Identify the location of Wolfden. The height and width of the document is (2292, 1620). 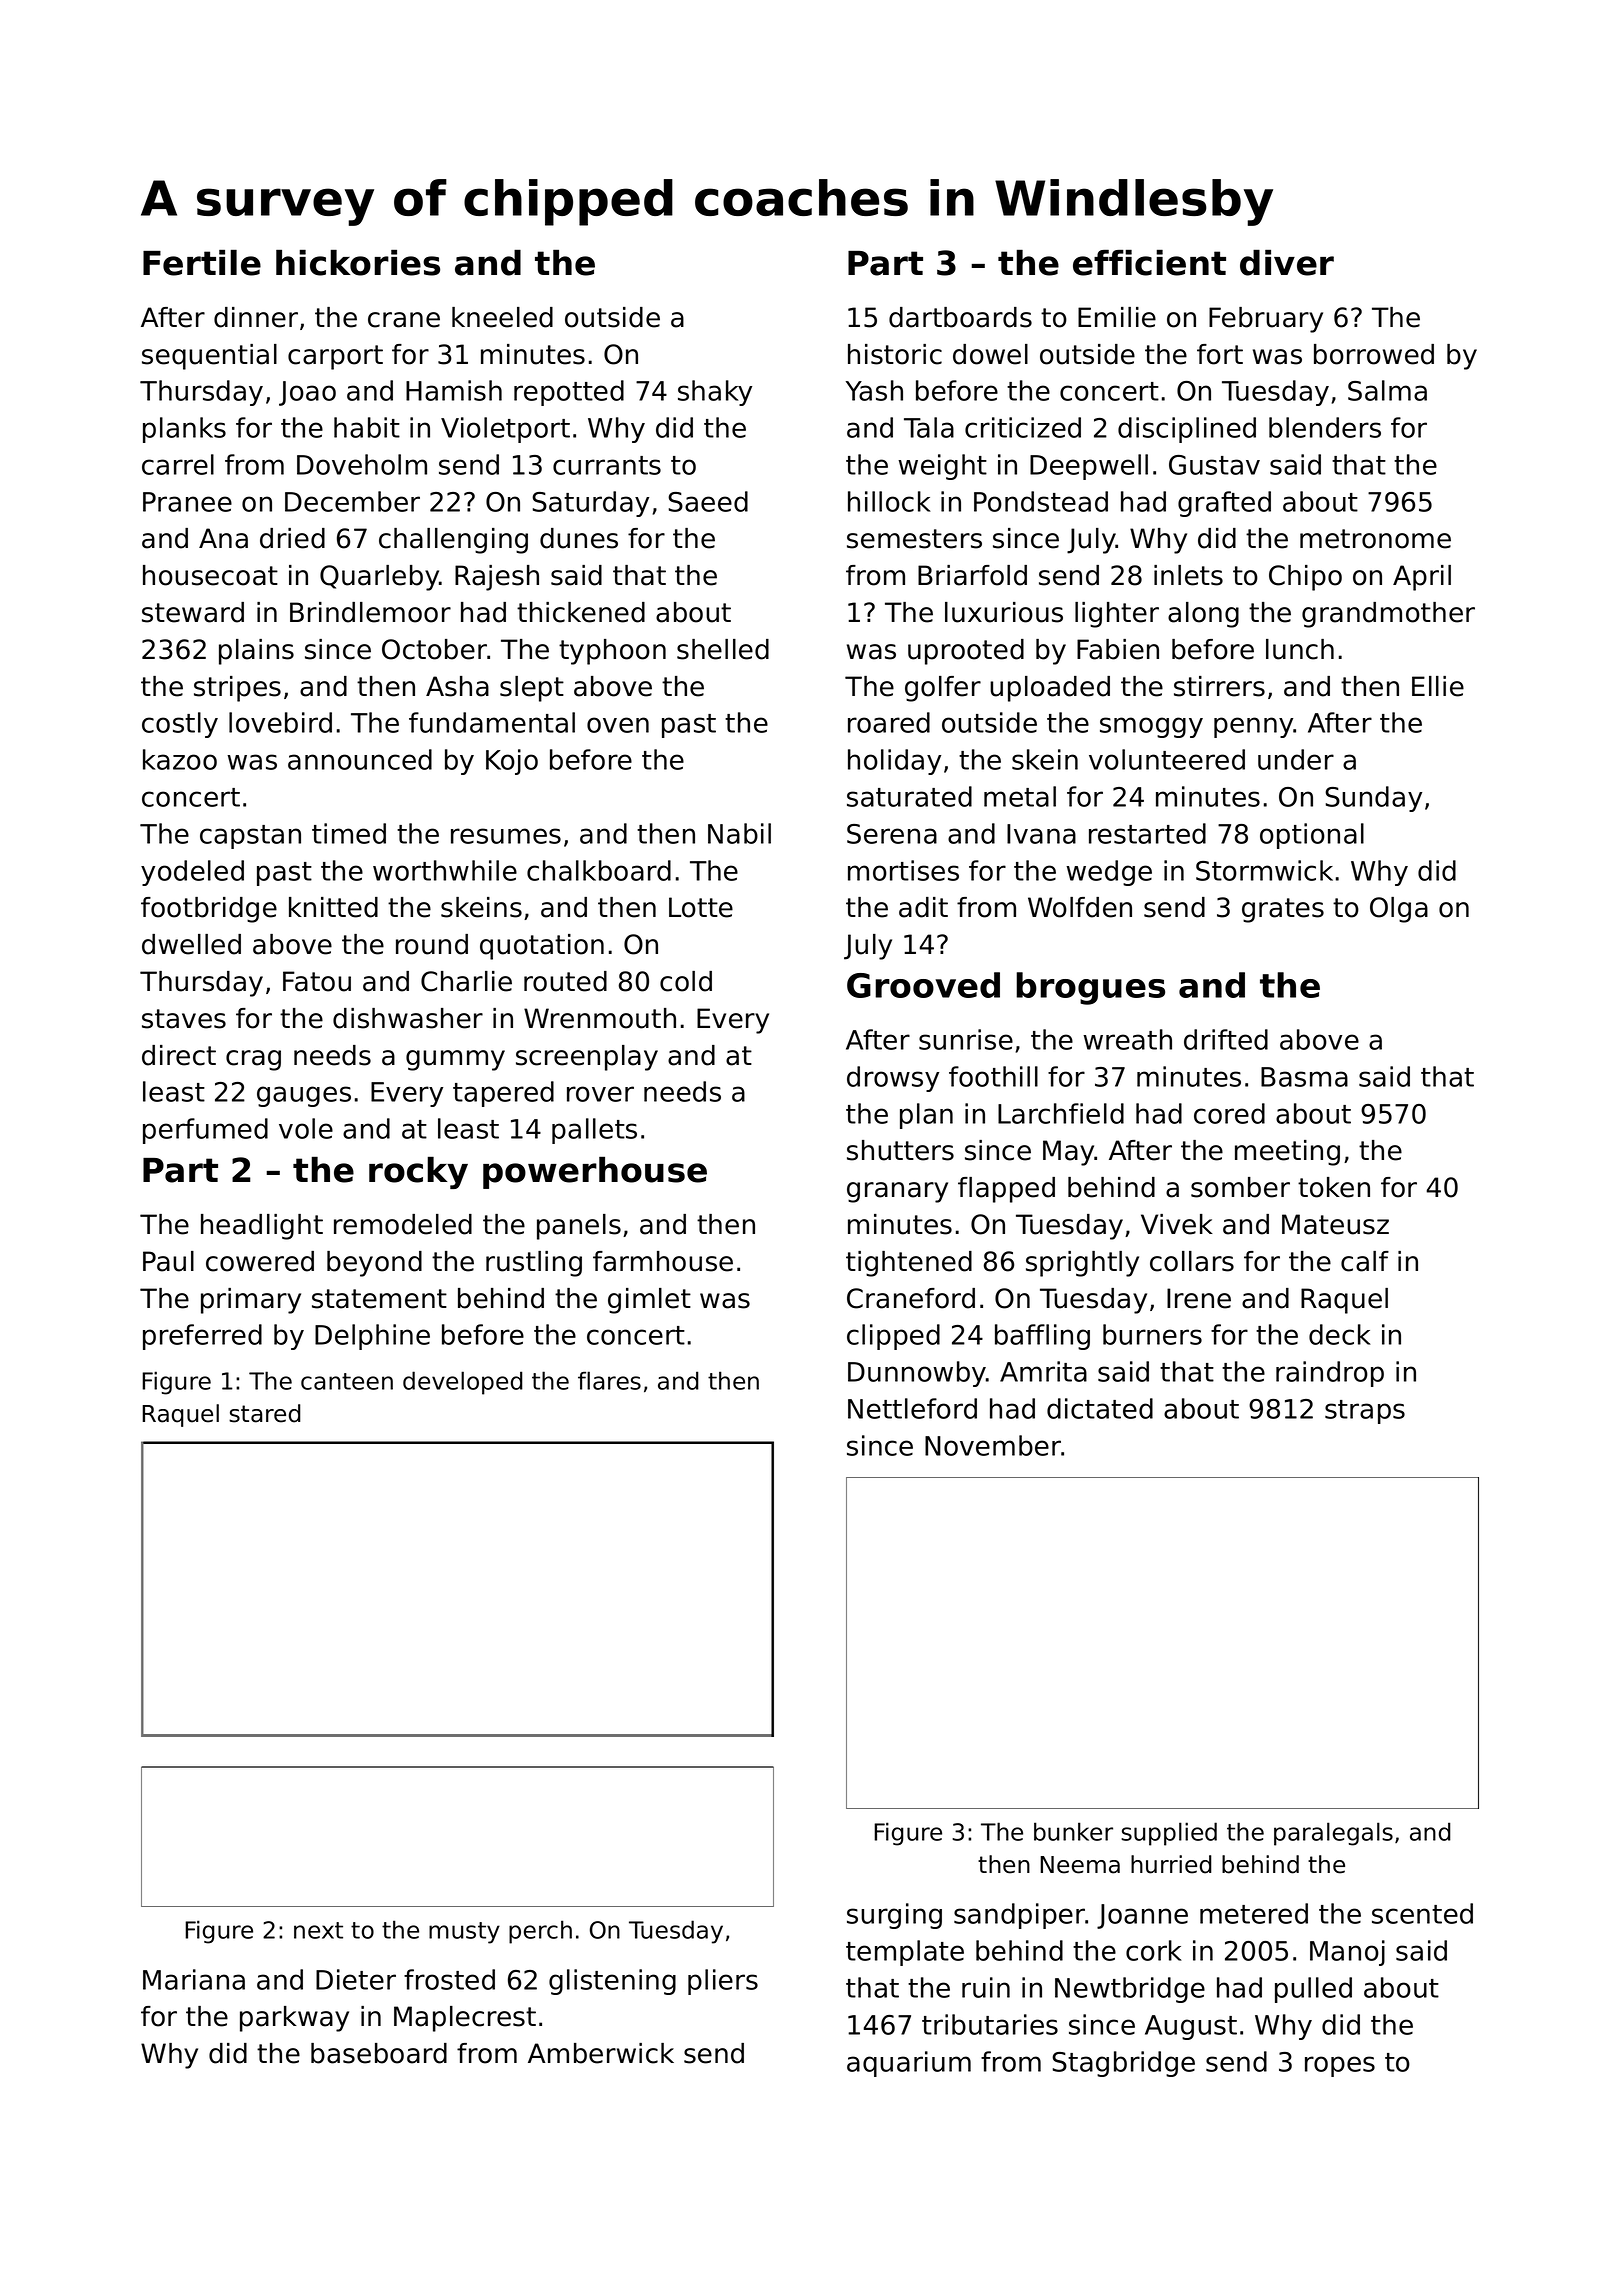
(1080, 907).
